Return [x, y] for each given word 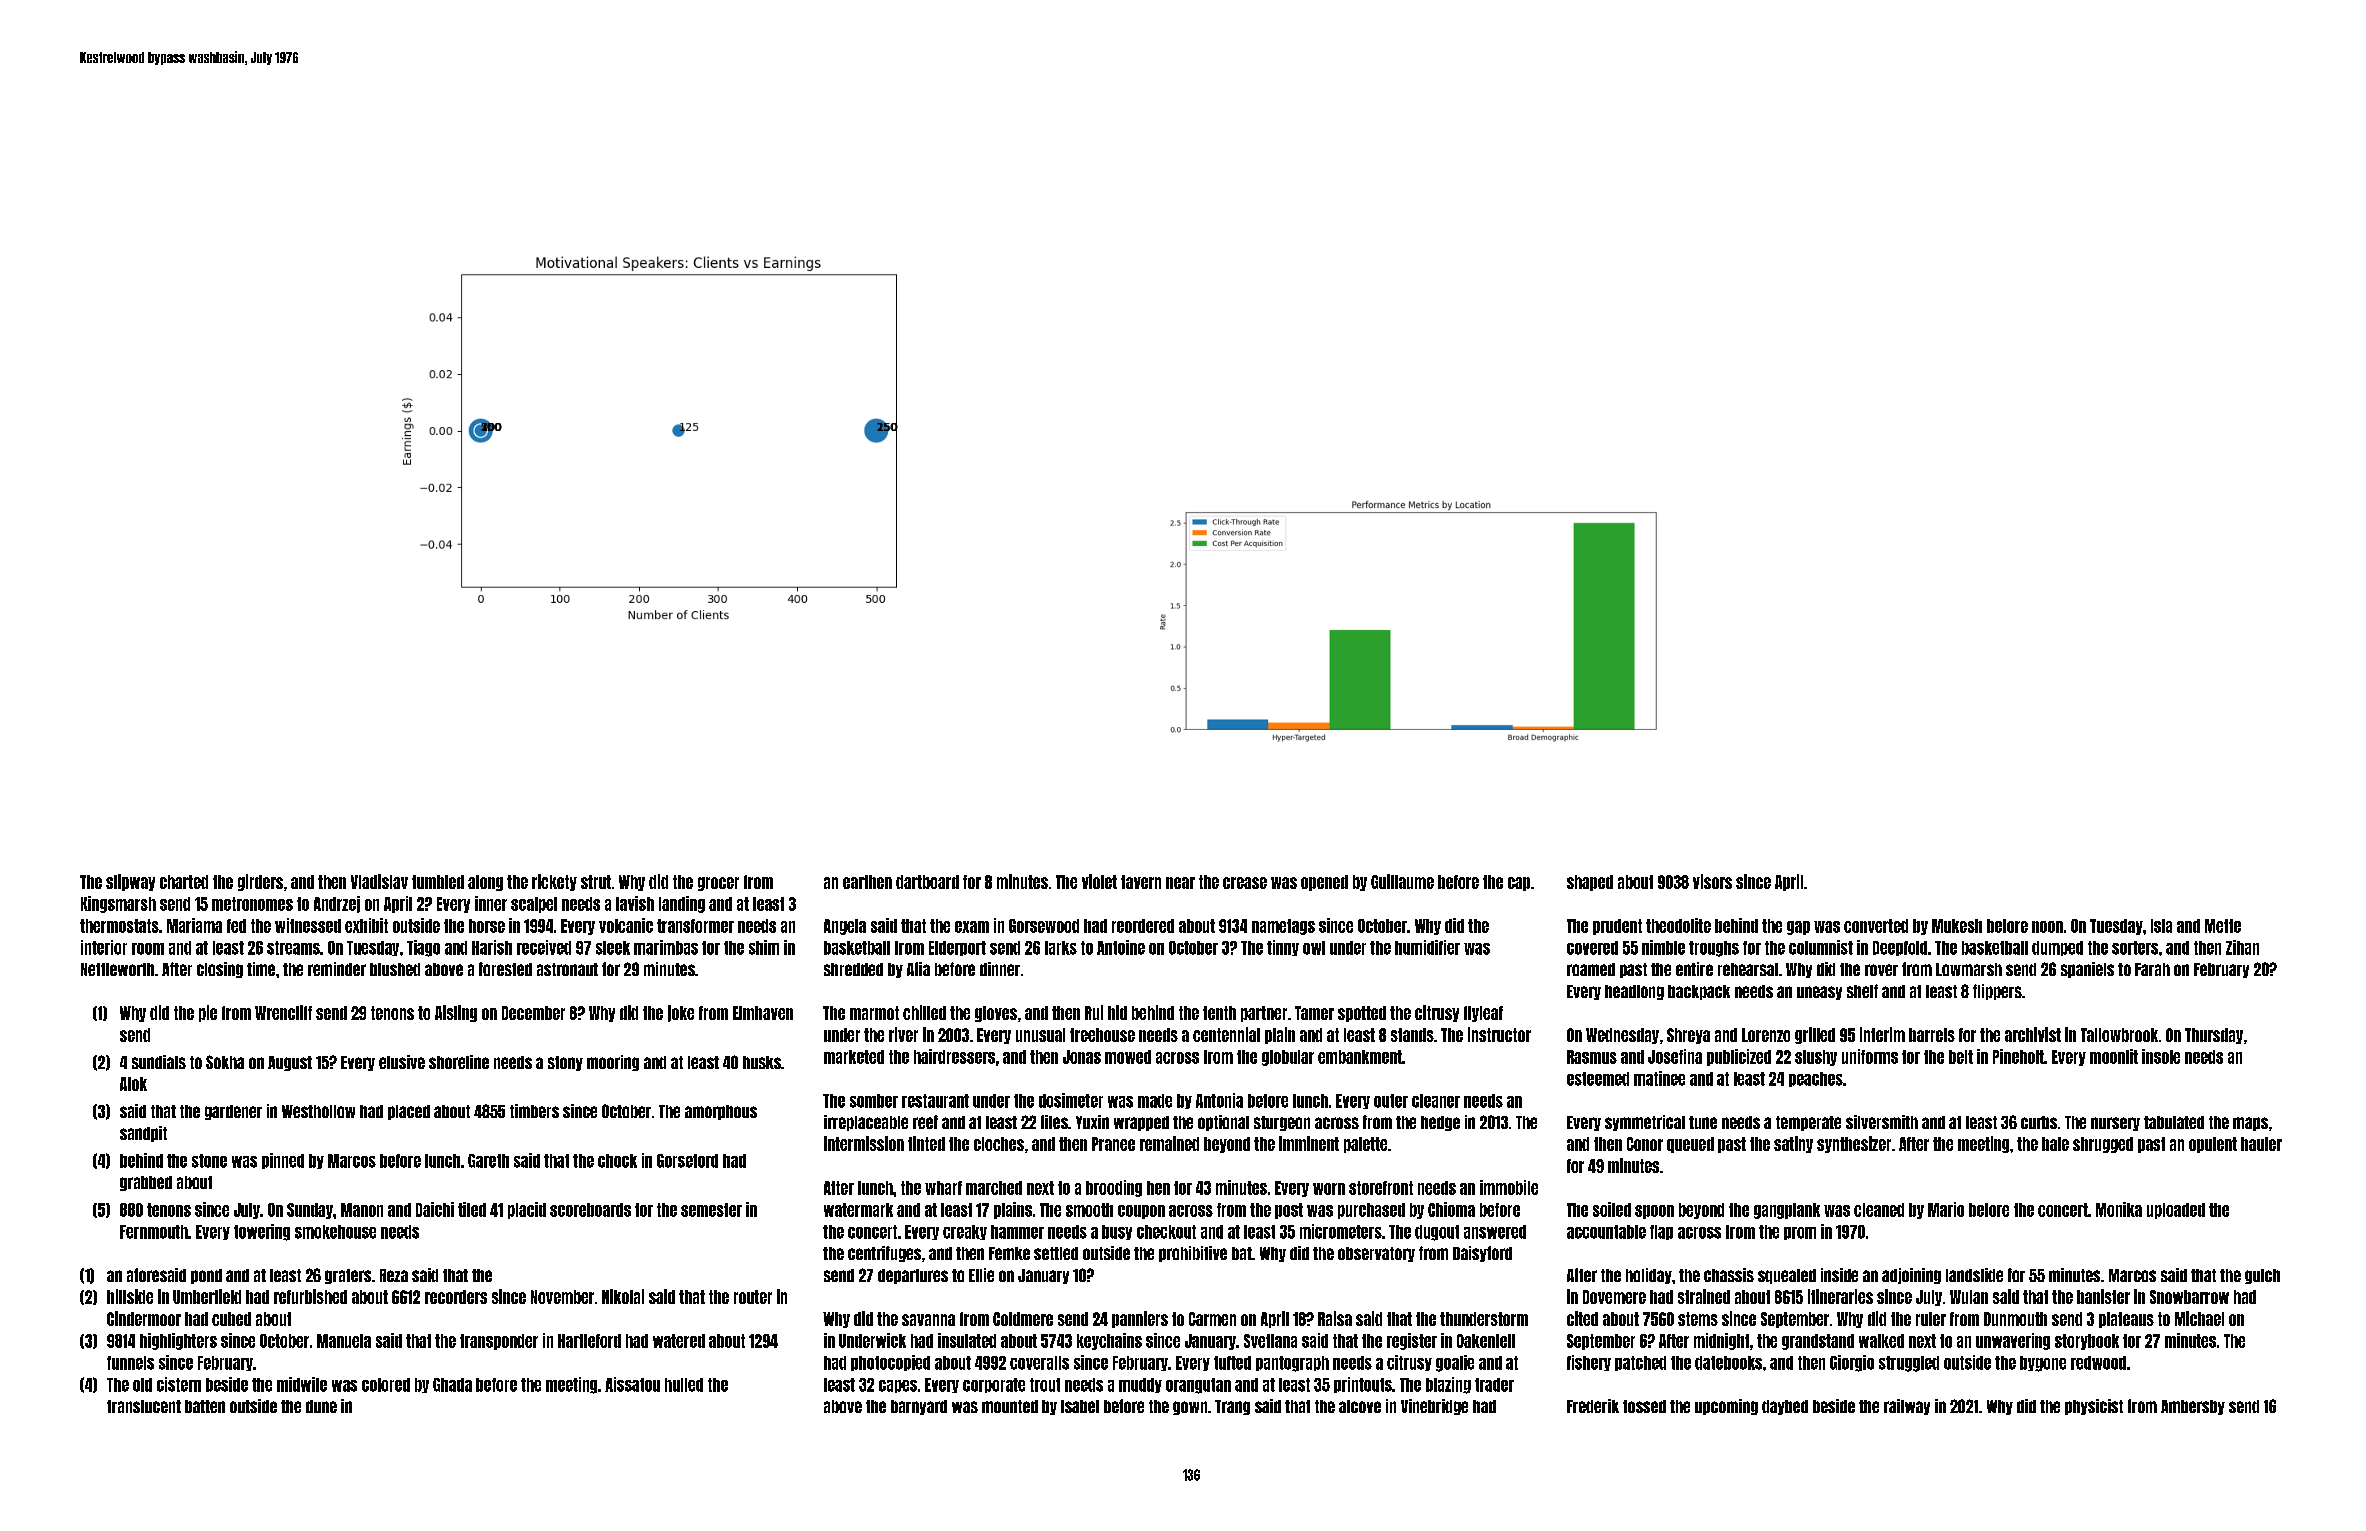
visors [1712, 881]
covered [1592, 948]
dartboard [927, 882]
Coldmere [1023, 1319]
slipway [130, 882]
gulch [2262, 1276]
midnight [1721, 1341]
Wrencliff [283, 1012]
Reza [394, 1275]
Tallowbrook [2119, 1035]
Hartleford [589, 1341]
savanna [928, 1320]
